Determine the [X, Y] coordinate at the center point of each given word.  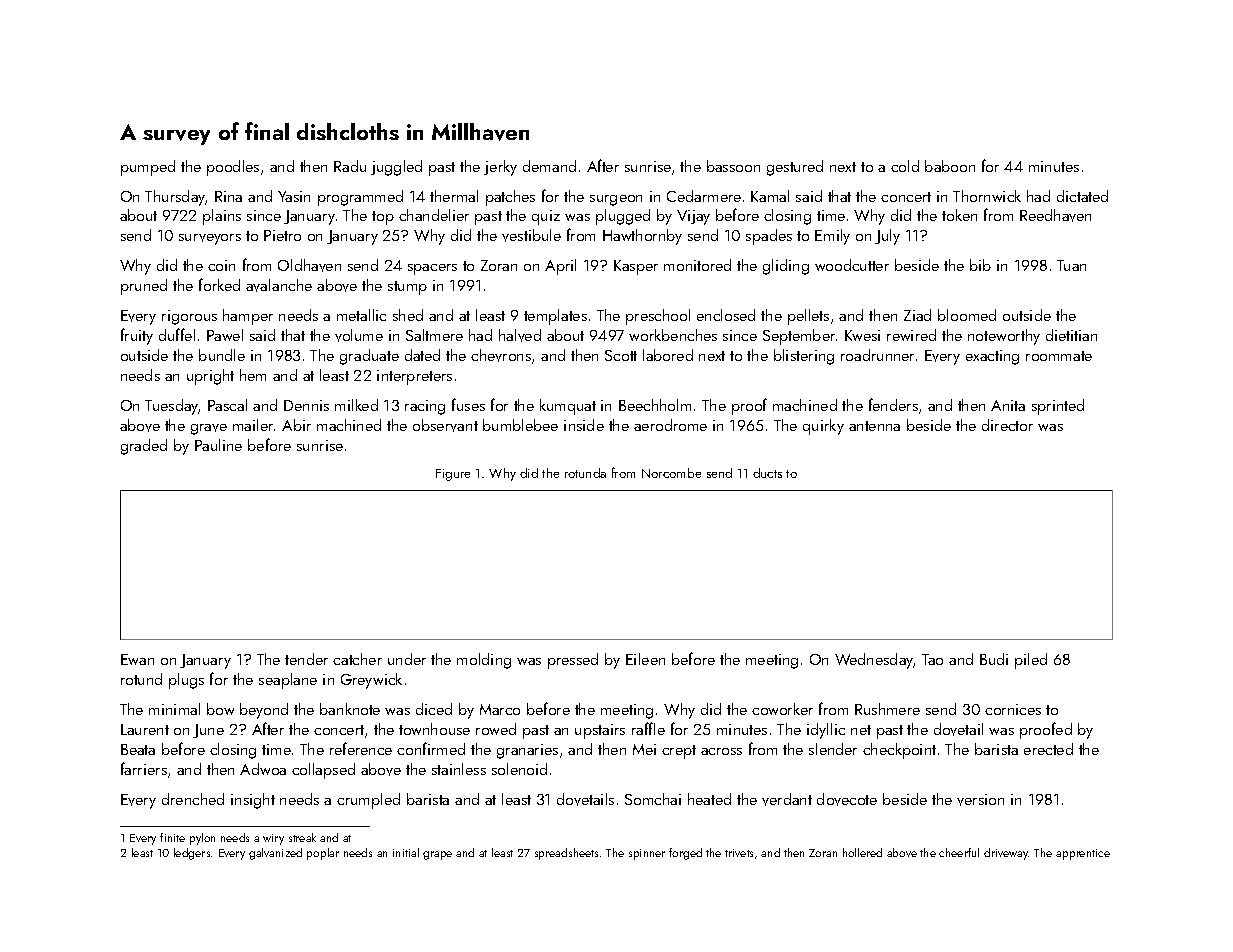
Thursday [175, 198]
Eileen [645, 659]
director [1007, 425]
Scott [621, 355]
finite [172, 837]
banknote [350, 709]
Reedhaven [1055, 215]
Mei [644, 749]
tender [306, 659]
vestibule [531, 235]
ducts [767, 473]
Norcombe [671, 473]
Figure [453, 475]
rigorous [189, 317]
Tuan [1071, 265]
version [980, 800]
